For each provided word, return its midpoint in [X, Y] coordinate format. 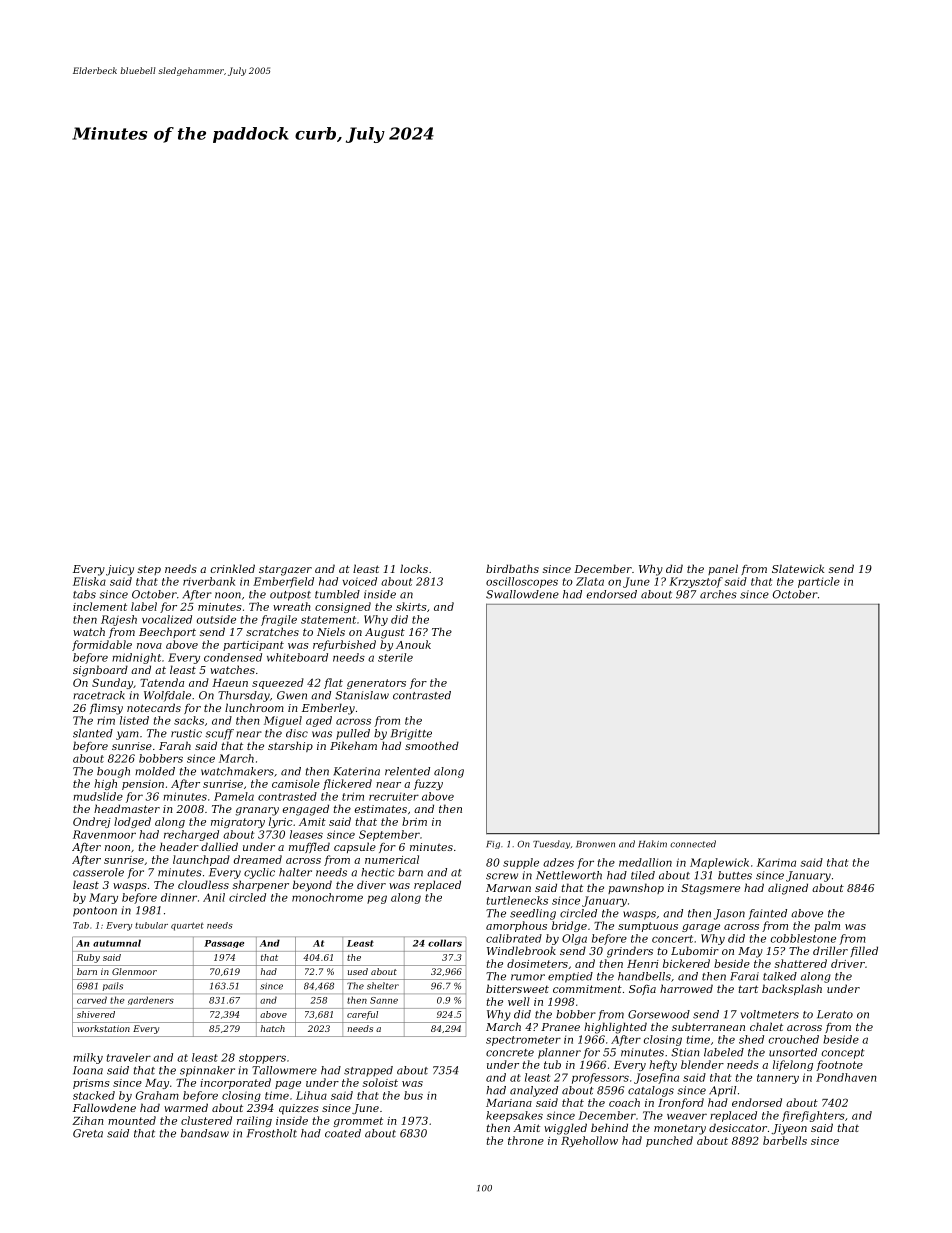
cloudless [203, 884]
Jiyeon [789, 1129]
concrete [510, 1053]
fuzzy [428, 784]
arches [718, 594]
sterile [395, 657]
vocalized [167, 619]
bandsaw [205, 1133]
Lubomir [695, 950]
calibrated [514, 938]
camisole [296, 783]
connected [693, 844]
